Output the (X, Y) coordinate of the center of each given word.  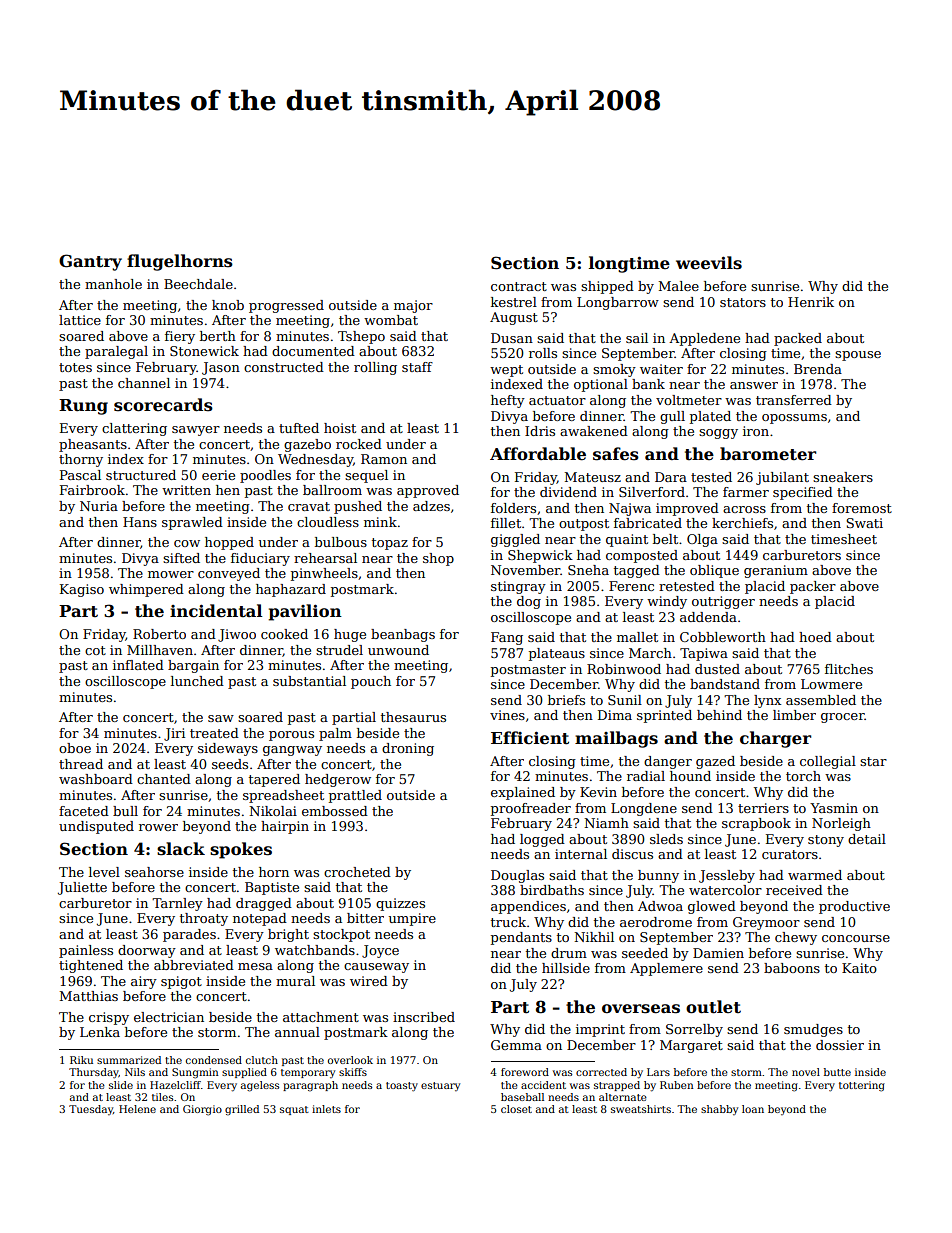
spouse (858, 356)
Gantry (90, 262)
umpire (412, 919)
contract (519, 286)
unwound (398, 650)
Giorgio (202, 1110)
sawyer (196, 431)
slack (181, 849)
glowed (712, 907)
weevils (709, 263)
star (873, 761)
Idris (540, 431)
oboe (75, 748)
